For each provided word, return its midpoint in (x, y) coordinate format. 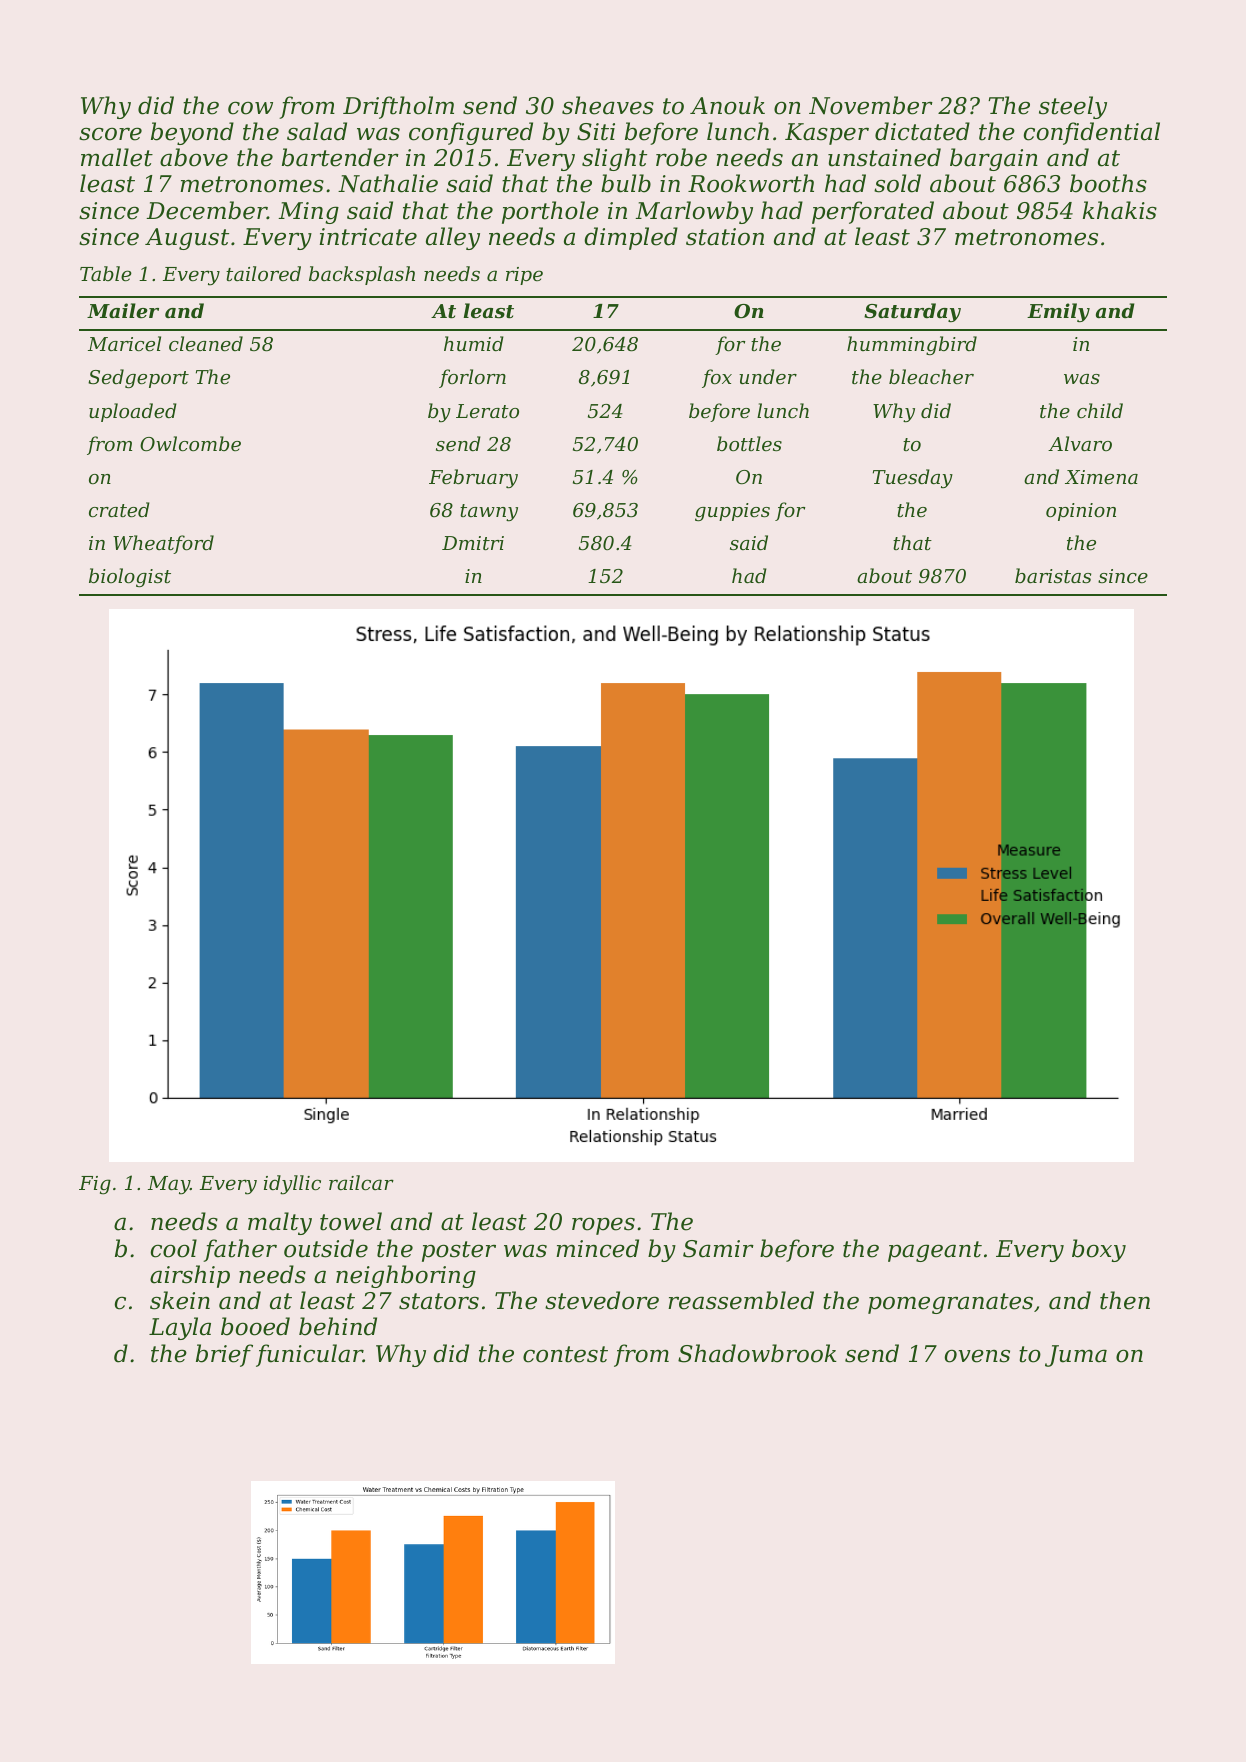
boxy (1099, 1250)
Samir (718, 1249)
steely (1073, 107)
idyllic (292, 1185)
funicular (309, 1355)
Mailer (123, 310)
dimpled (631, 238)
